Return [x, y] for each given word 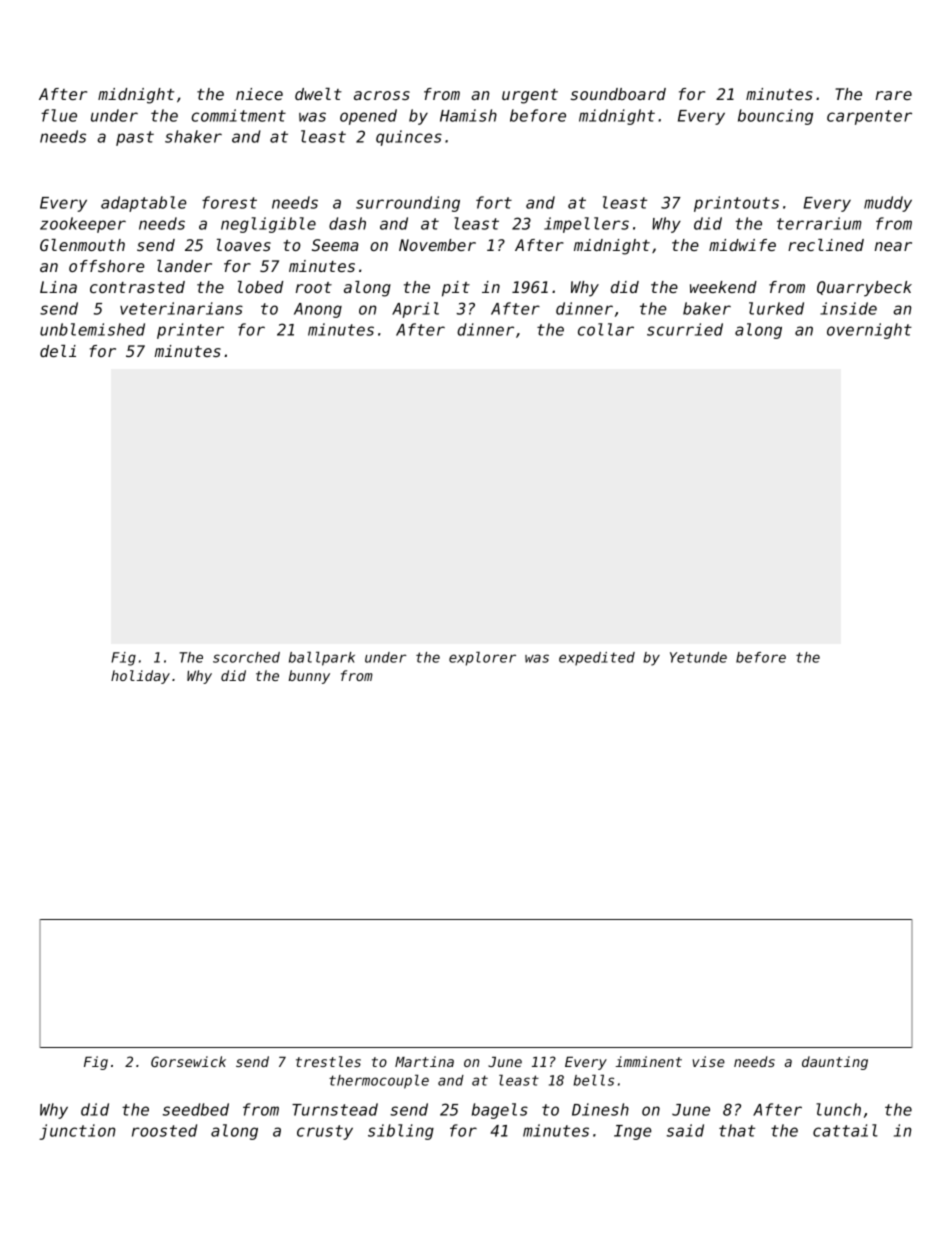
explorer [482, 659]
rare [894, 95]
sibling [401, 1132]
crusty [325, 1132]
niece [259, 94]
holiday [140, 677]
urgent [530, 96]
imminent [649, 1061]
